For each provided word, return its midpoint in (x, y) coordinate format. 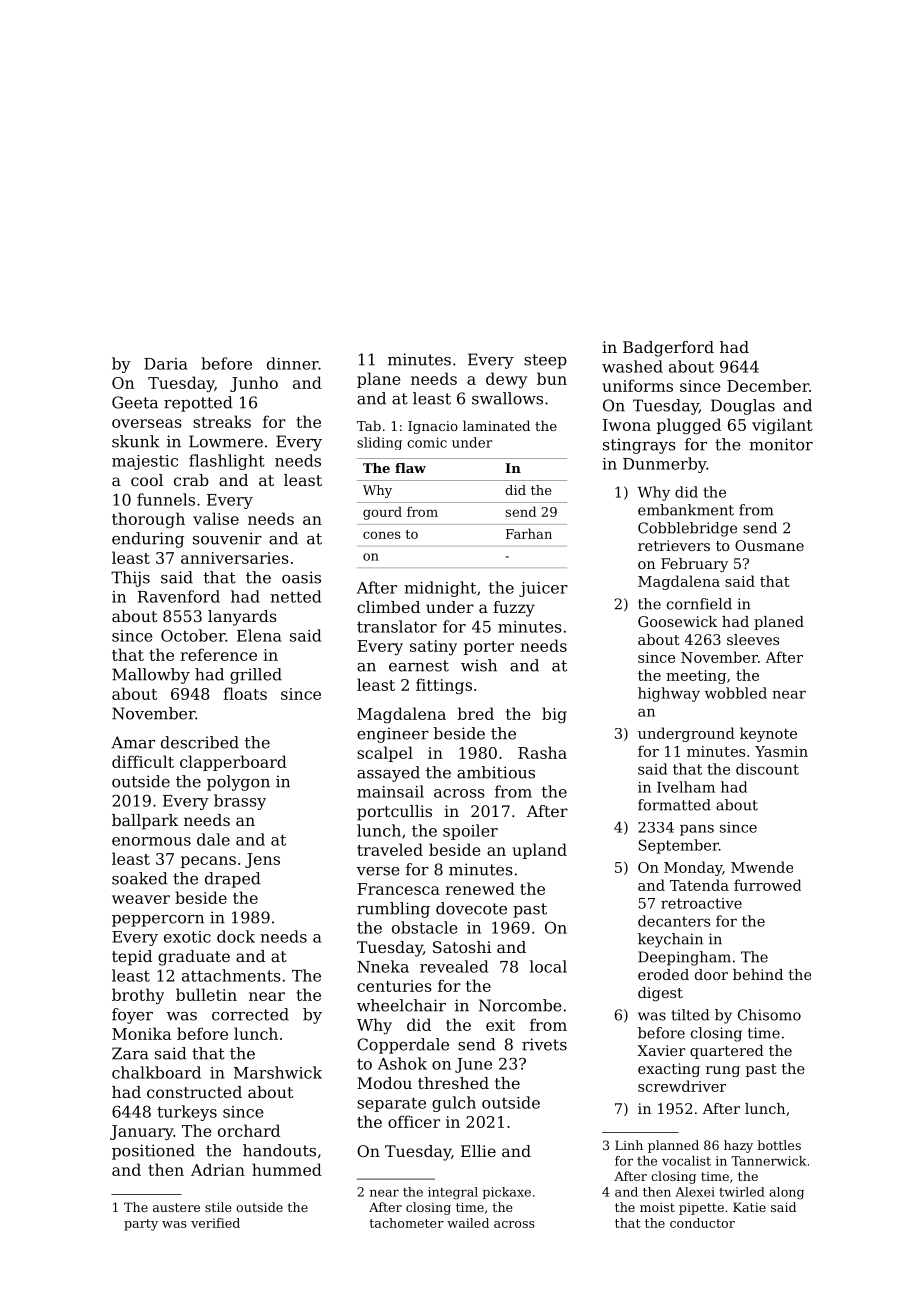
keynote (768, 734)
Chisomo (769, 1015)
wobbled (736, 693)
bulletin (206, 994)
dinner (293, 363)
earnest (419, 666)
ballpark (145, 822)
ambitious (496, 772)
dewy (506, 380)
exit (500, 1025)
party (141, 1225)
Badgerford (668, 349)
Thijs (130, 579)
